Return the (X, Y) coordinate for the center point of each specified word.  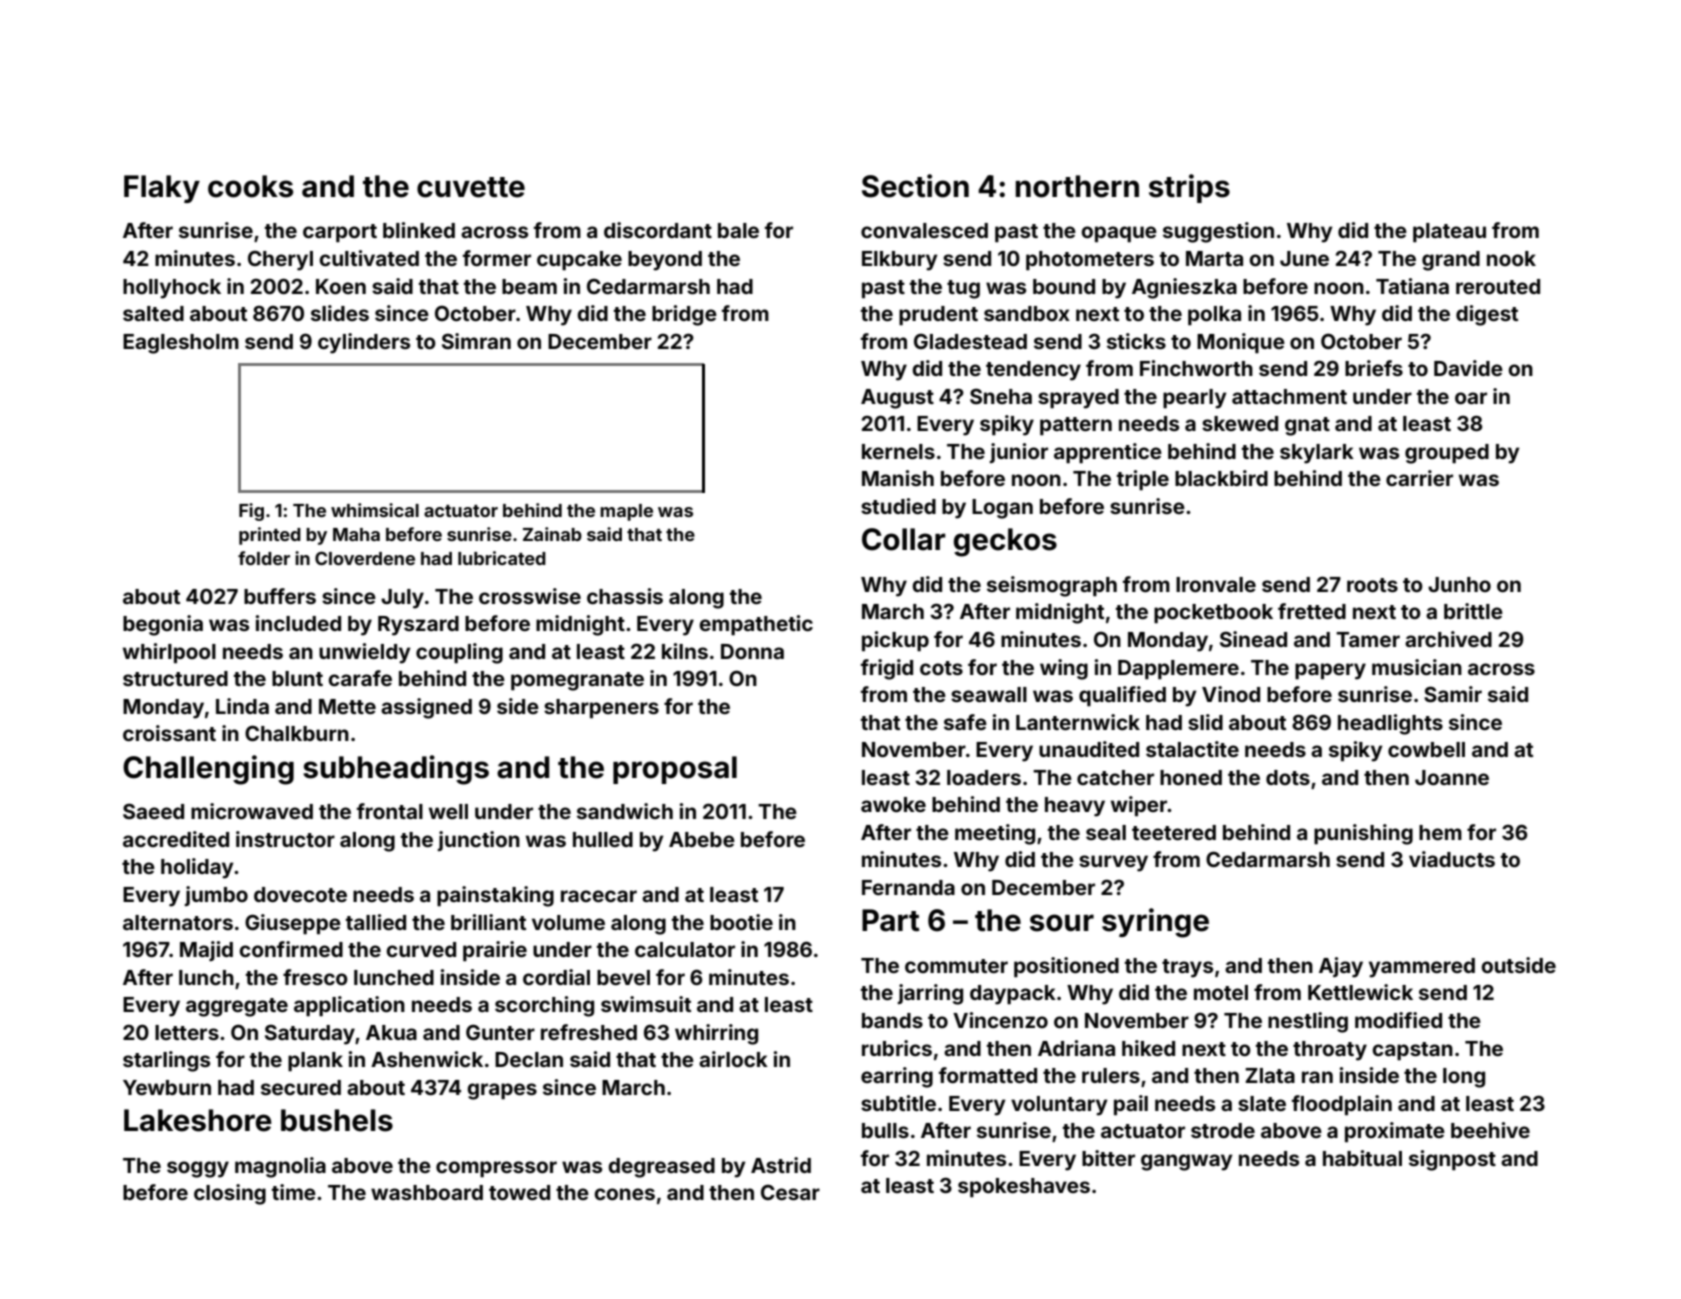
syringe (1155, 923)
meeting (995, 834)
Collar (904, 539)
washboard (427, 1192)
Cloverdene (365, 558)
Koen (341, 286)
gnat (1307, 426)
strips (1189, 188)
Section (915, 186)
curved (421, 949)
